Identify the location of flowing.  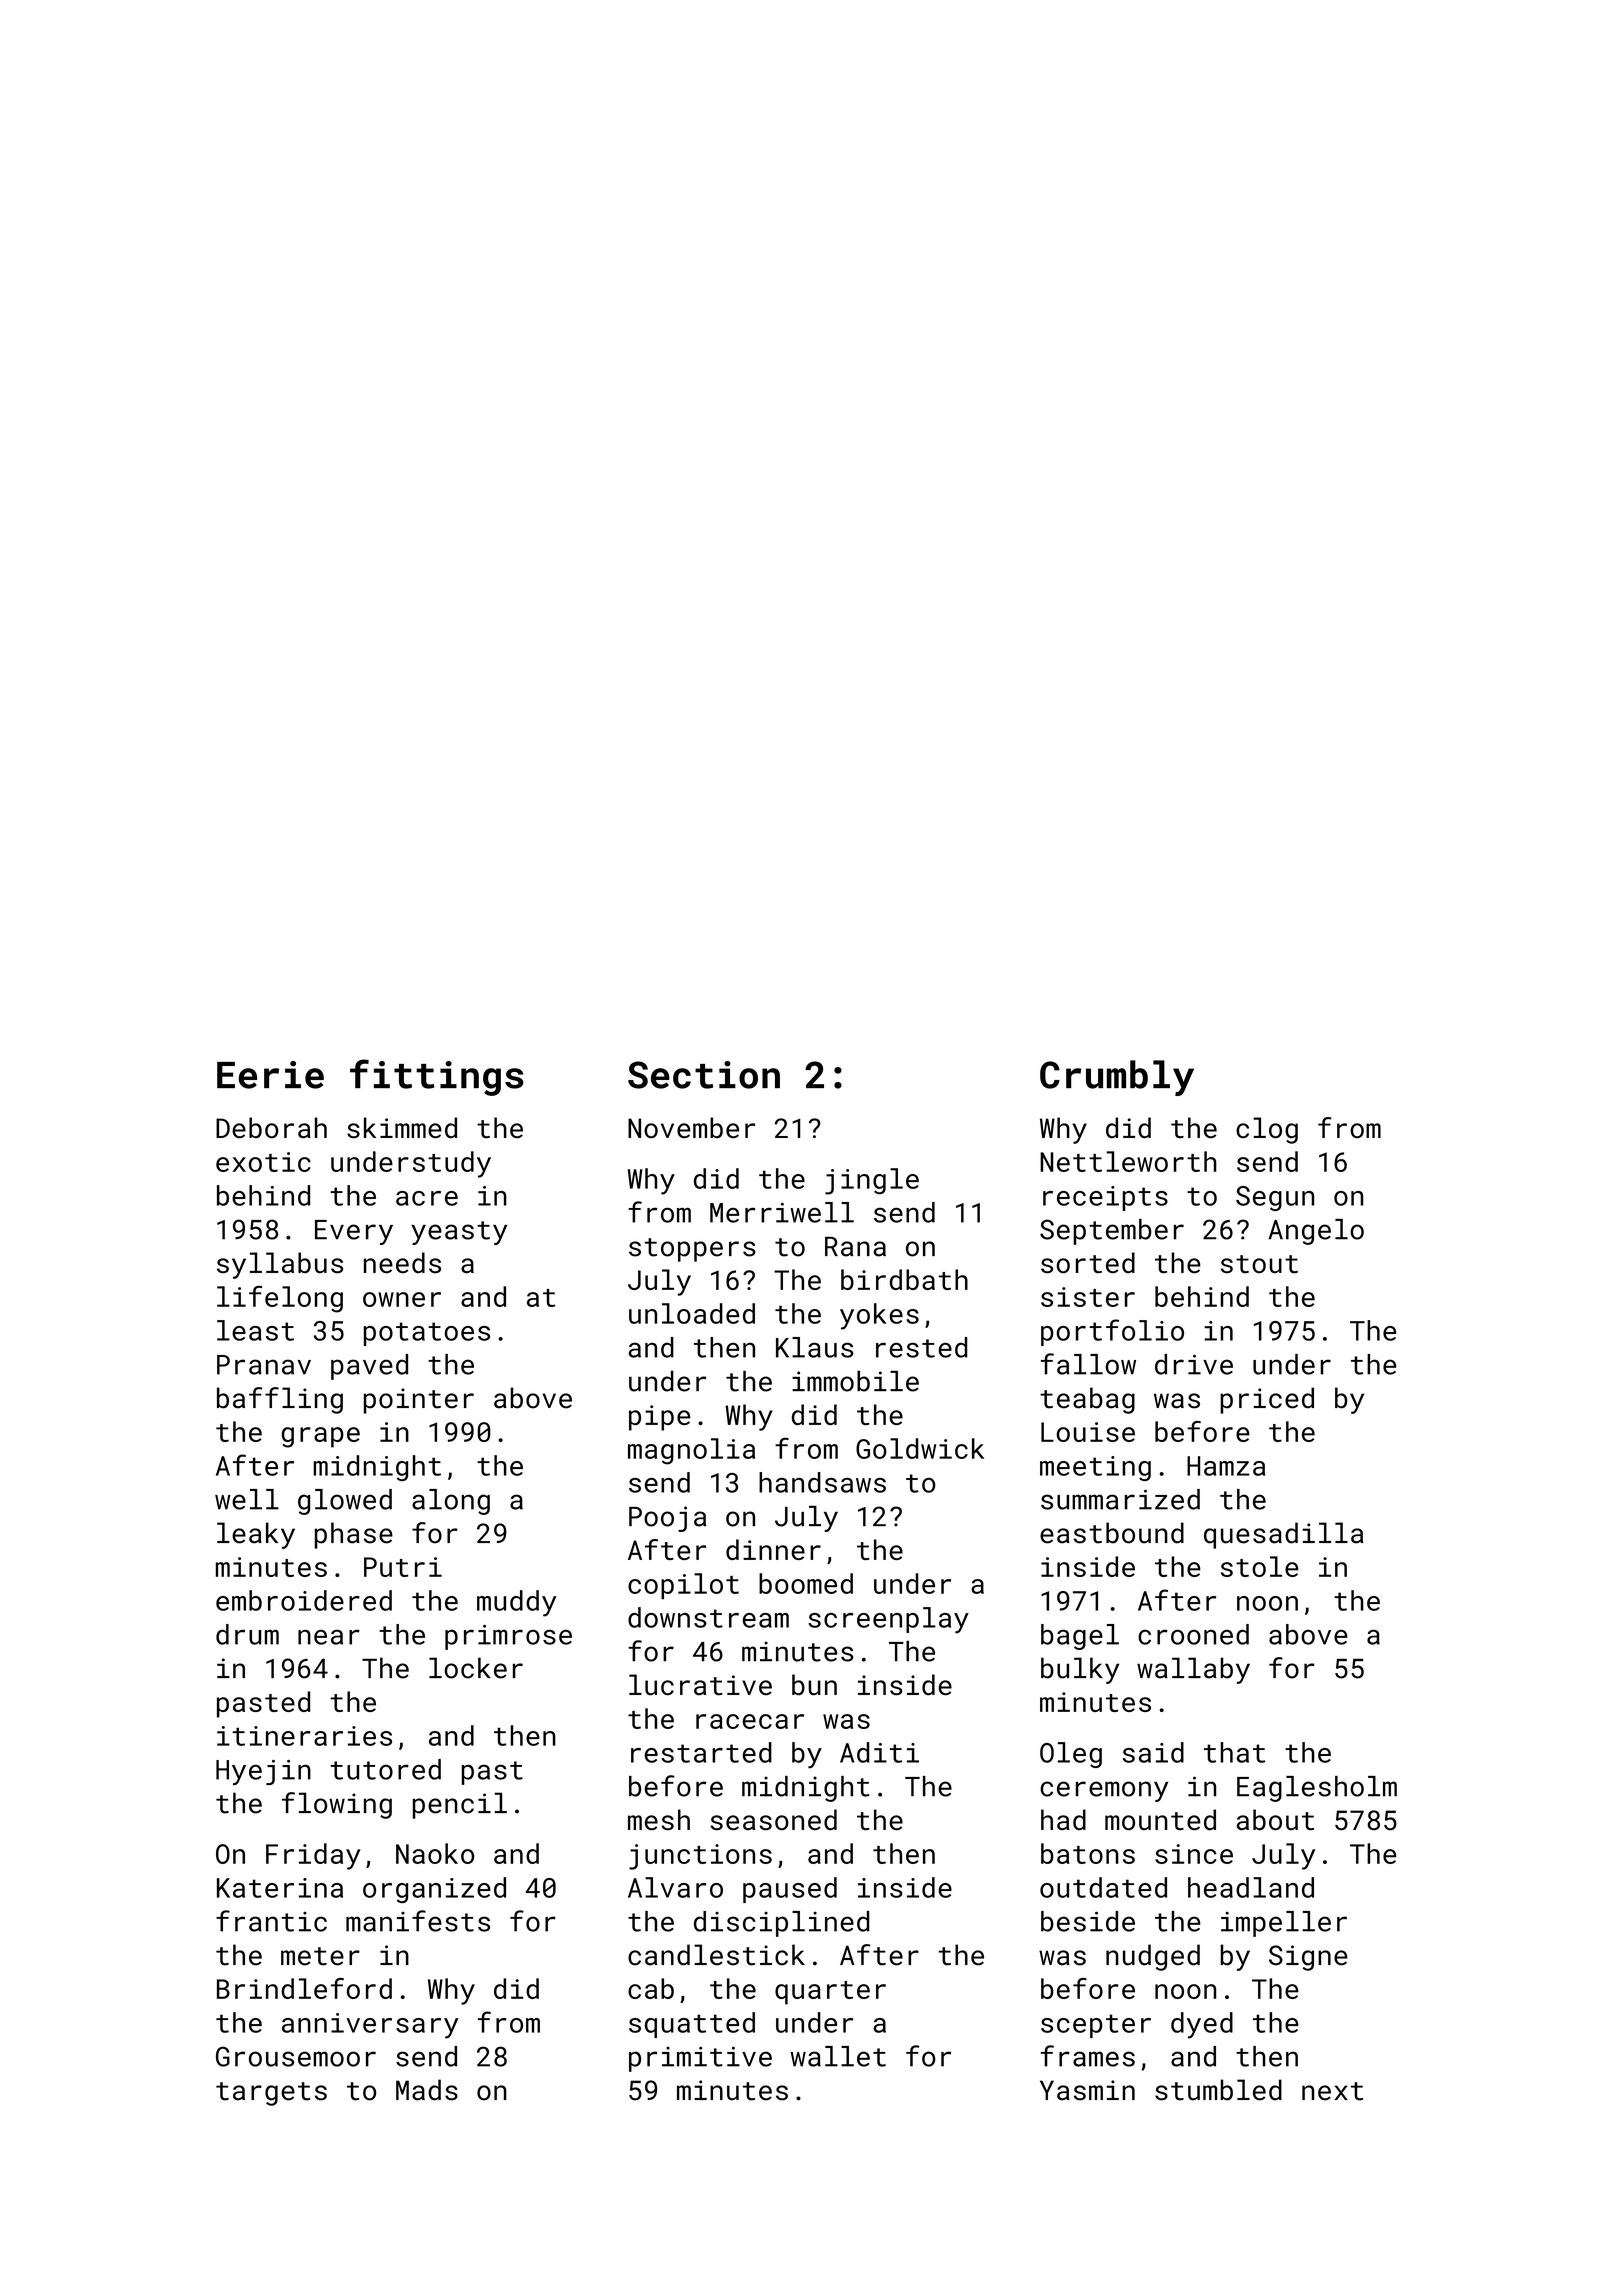
(337, 1805).
